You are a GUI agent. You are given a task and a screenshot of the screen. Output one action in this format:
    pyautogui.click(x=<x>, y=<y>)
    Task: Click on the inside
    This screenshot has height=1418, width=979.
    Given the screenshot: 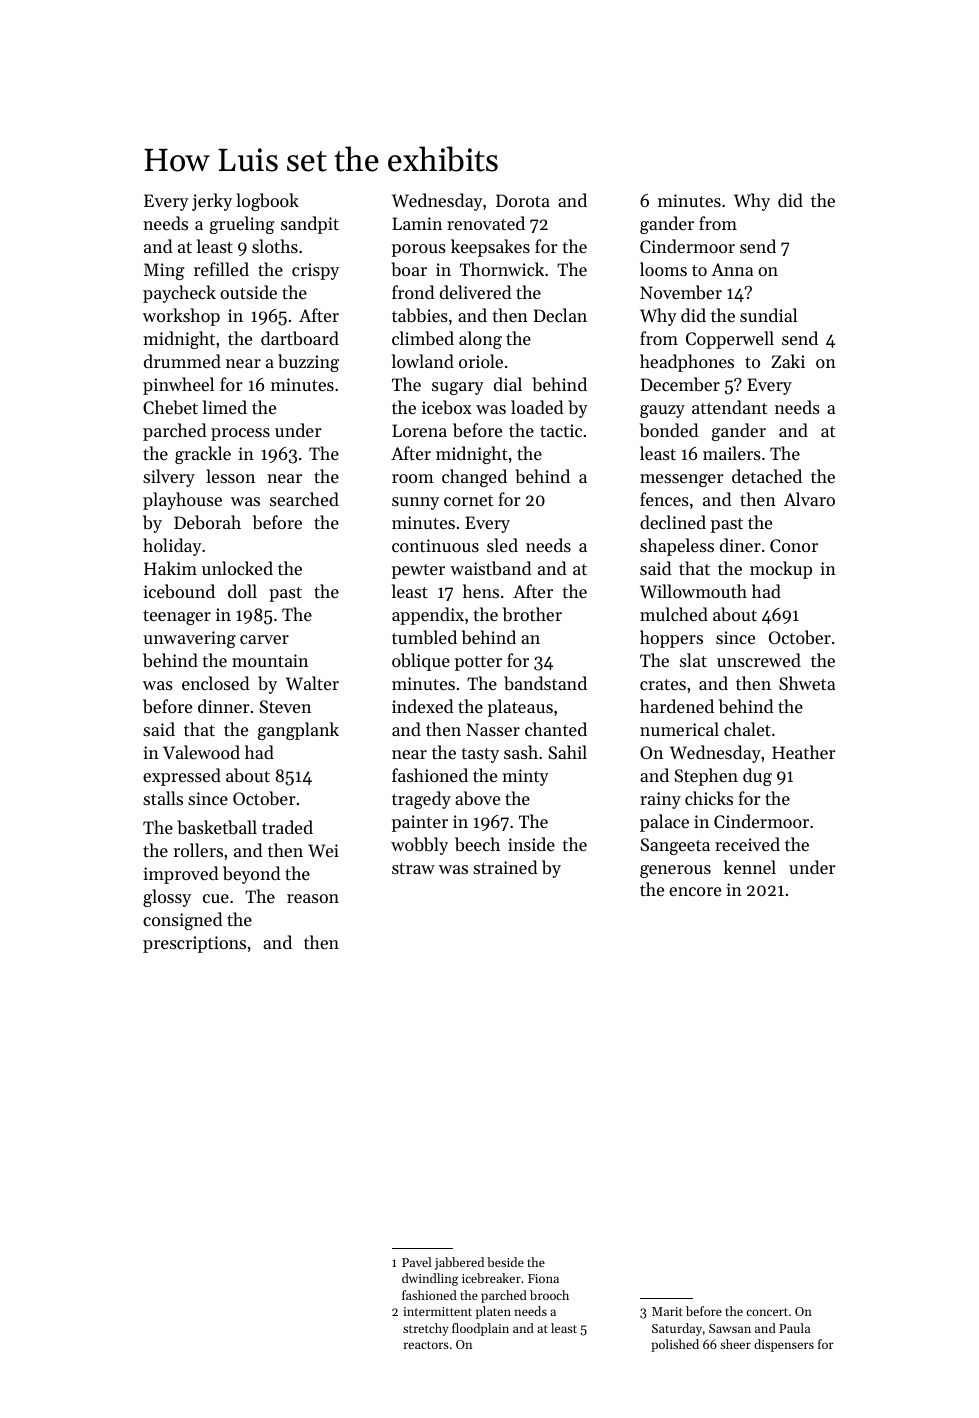 What is the action you would take?
    pyautogui.click(x=531, y=844)
